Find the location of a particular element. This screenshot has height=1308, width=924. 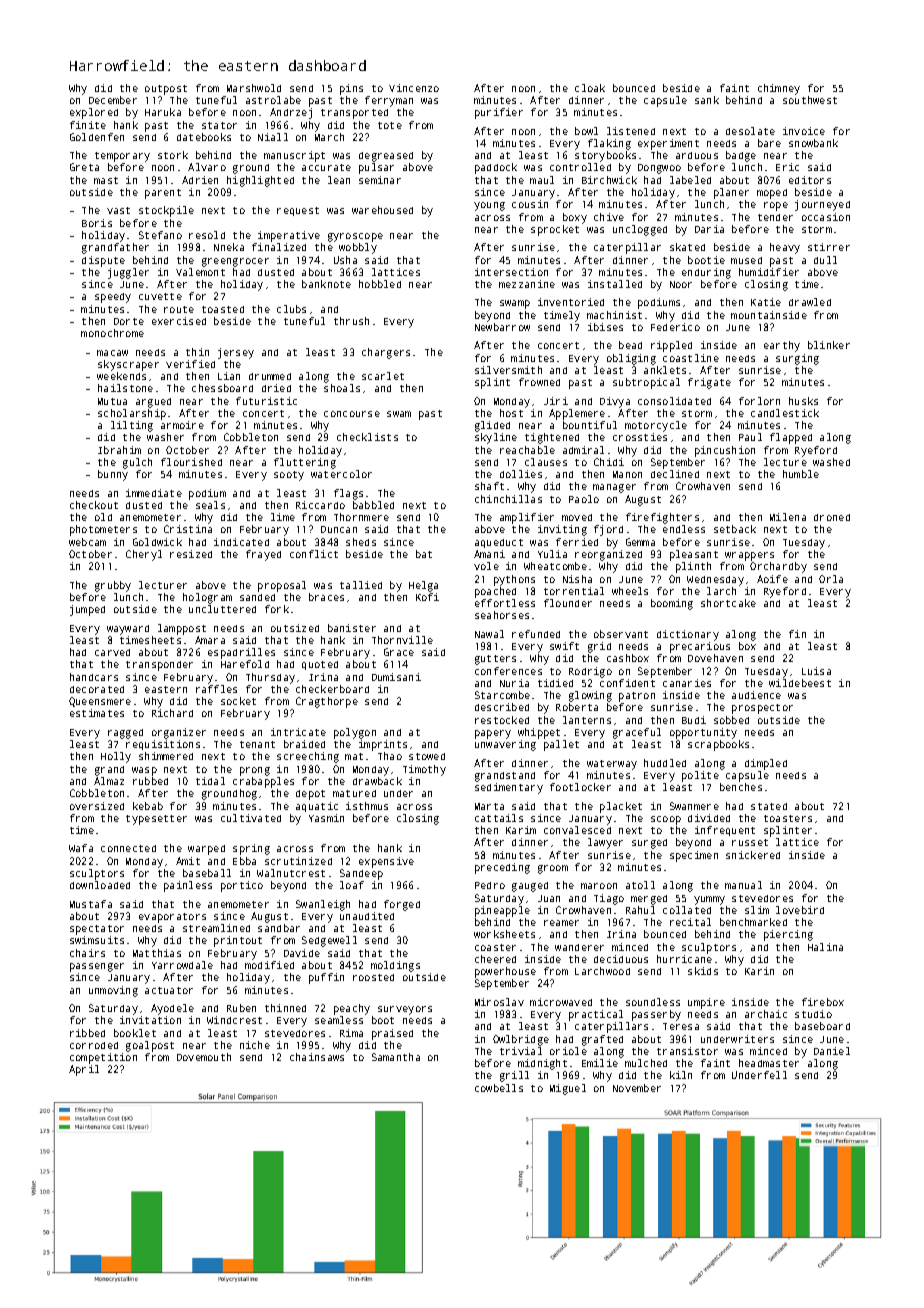

southwest is located at coordinates (810, 100).
